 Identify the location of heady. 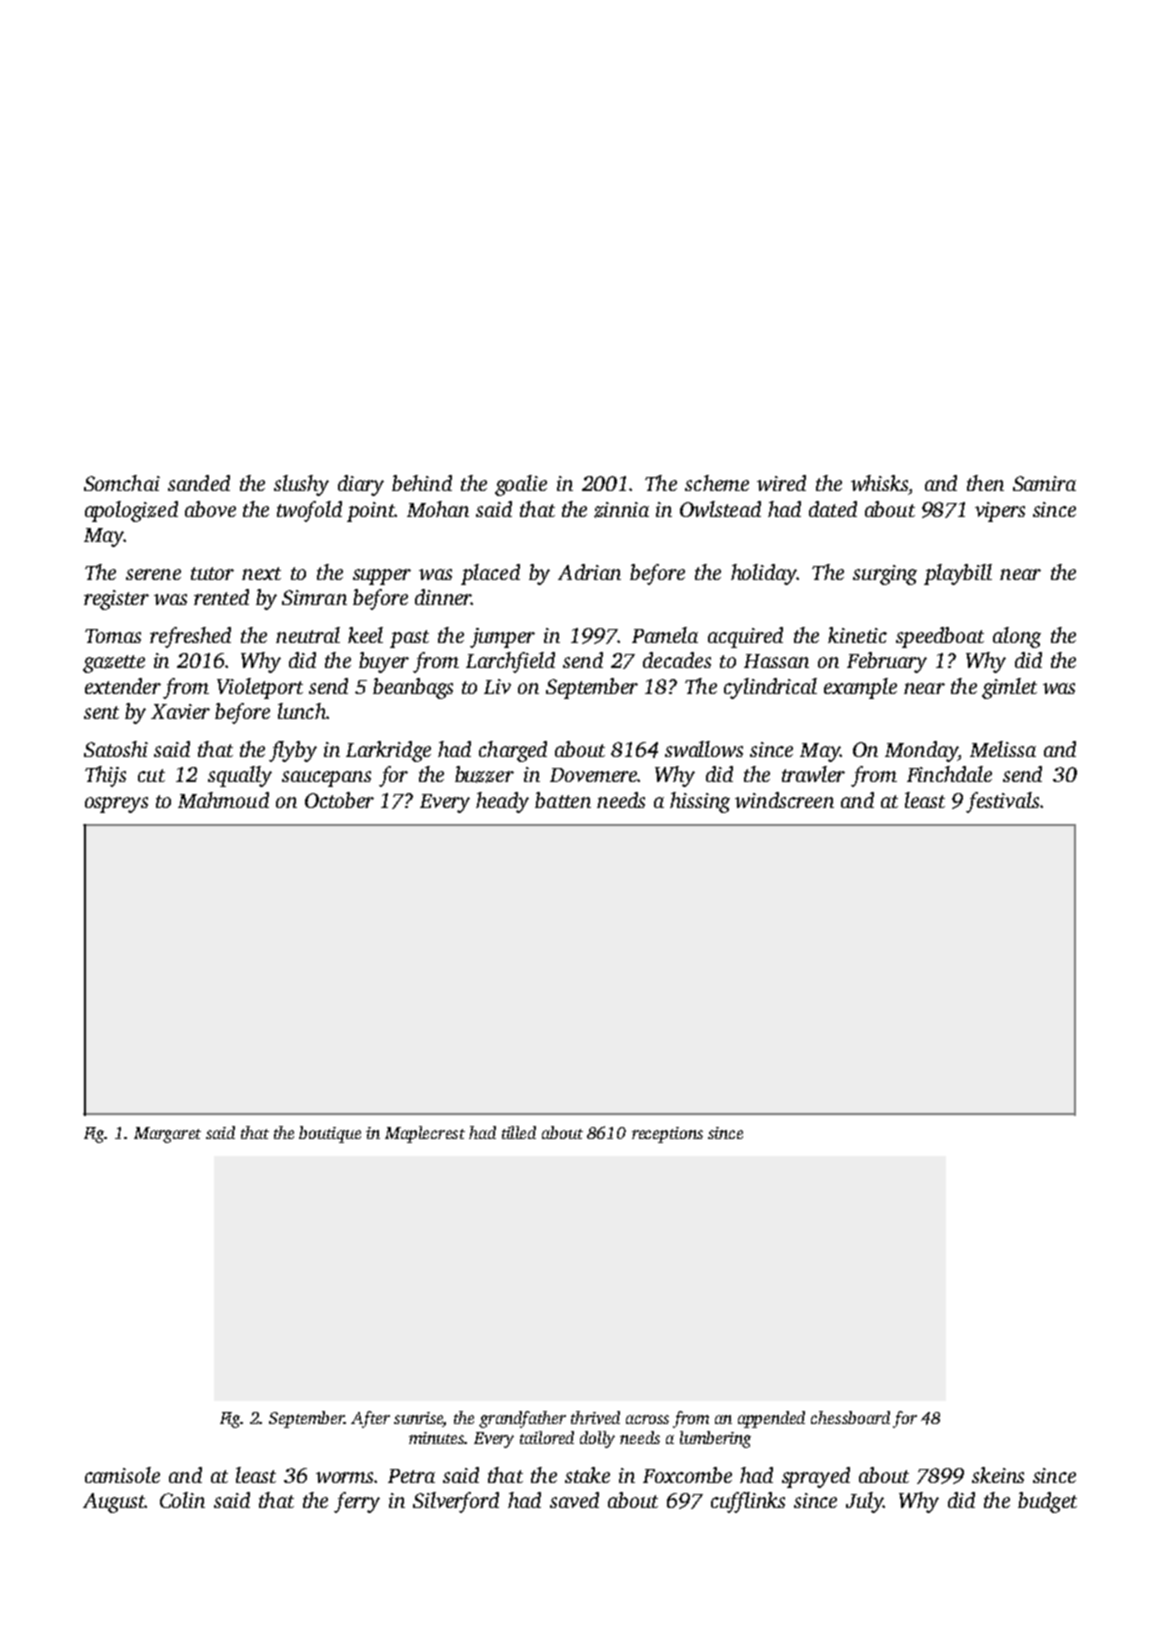
(502, 802).
